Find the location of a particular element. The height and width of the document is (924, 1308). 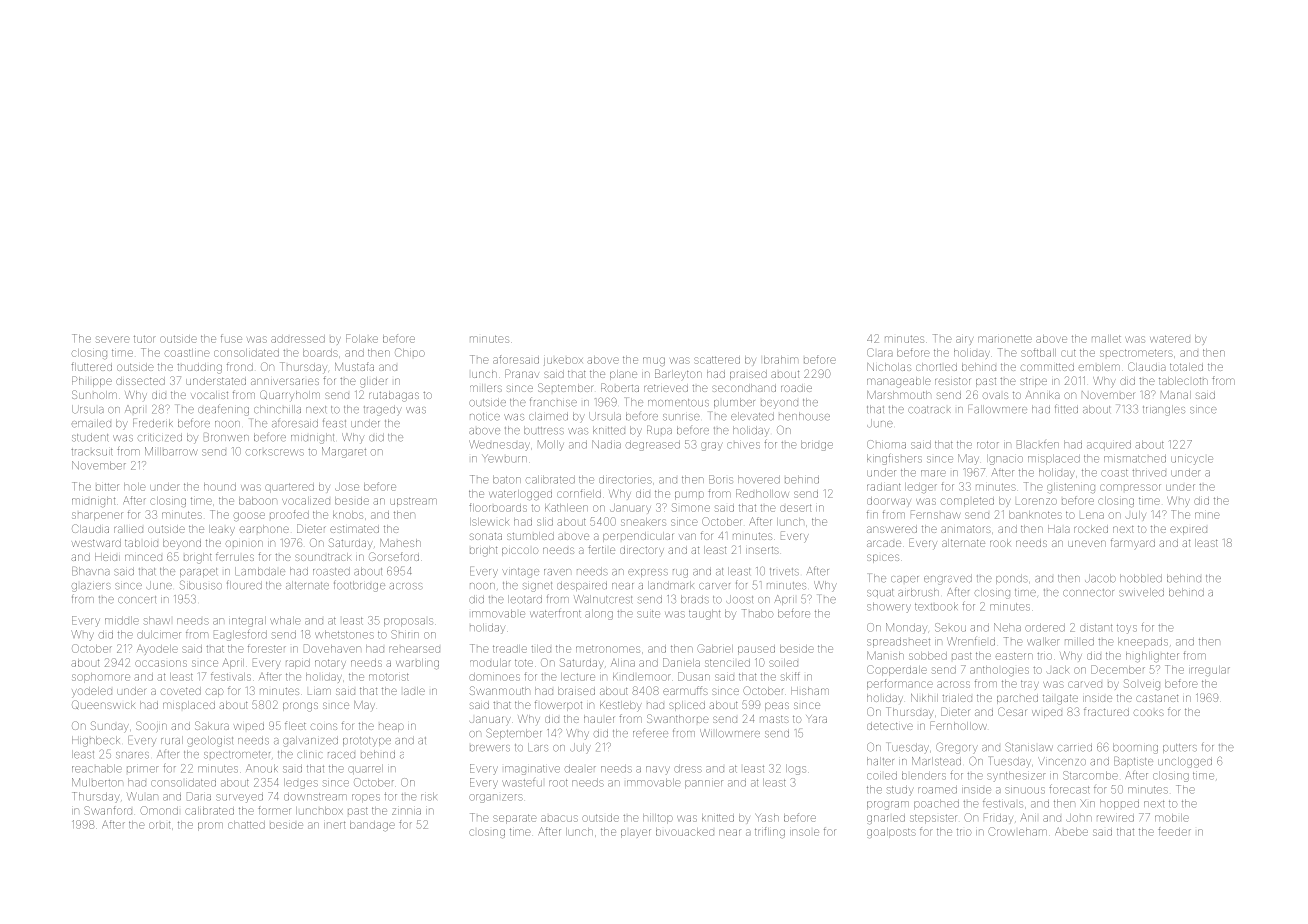

hilltop is located at coordinates (658, 819).
